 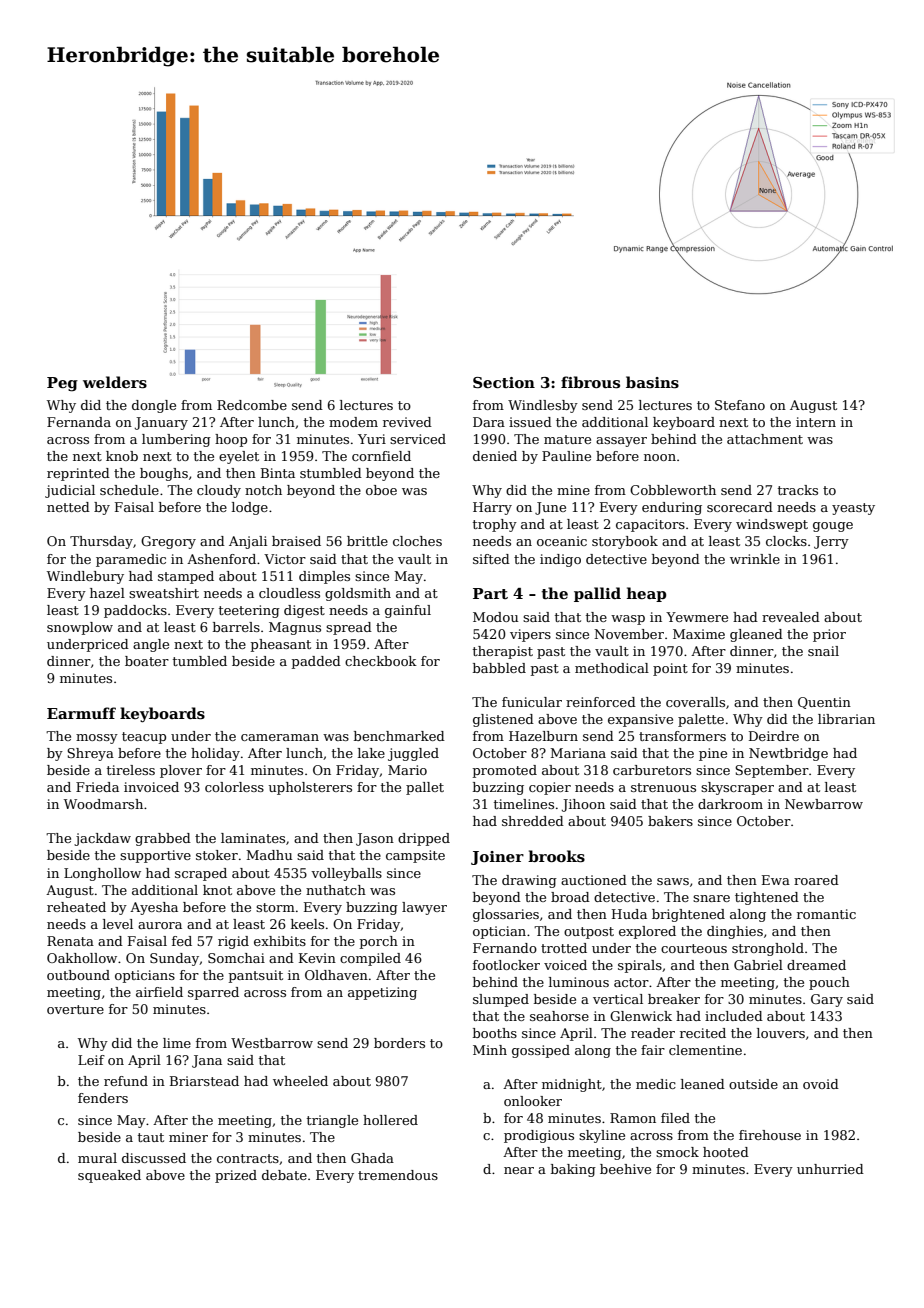 I want to click on campsite, so click(x=415, y=856).
